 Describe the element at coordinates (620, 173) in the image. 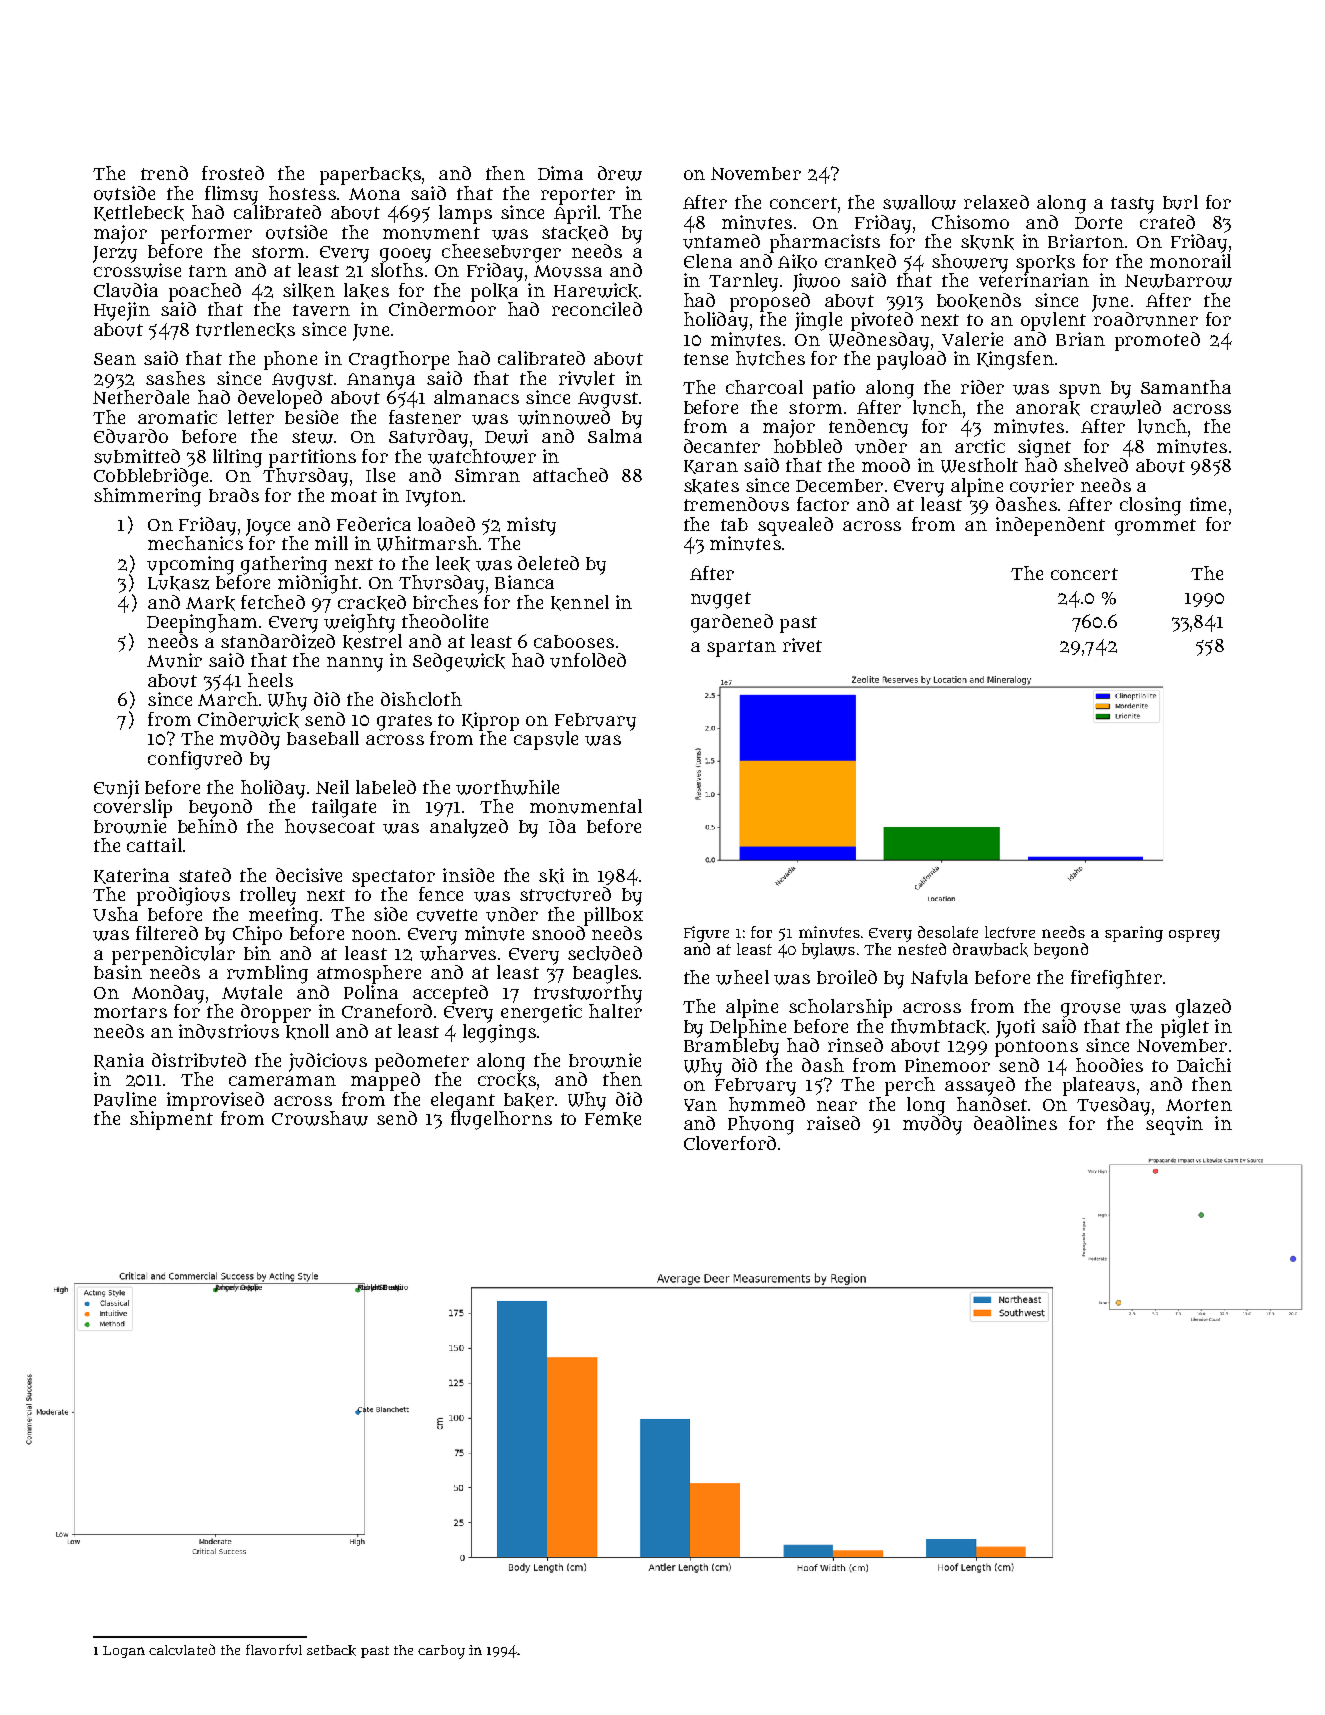

I see `drew` at that location.
